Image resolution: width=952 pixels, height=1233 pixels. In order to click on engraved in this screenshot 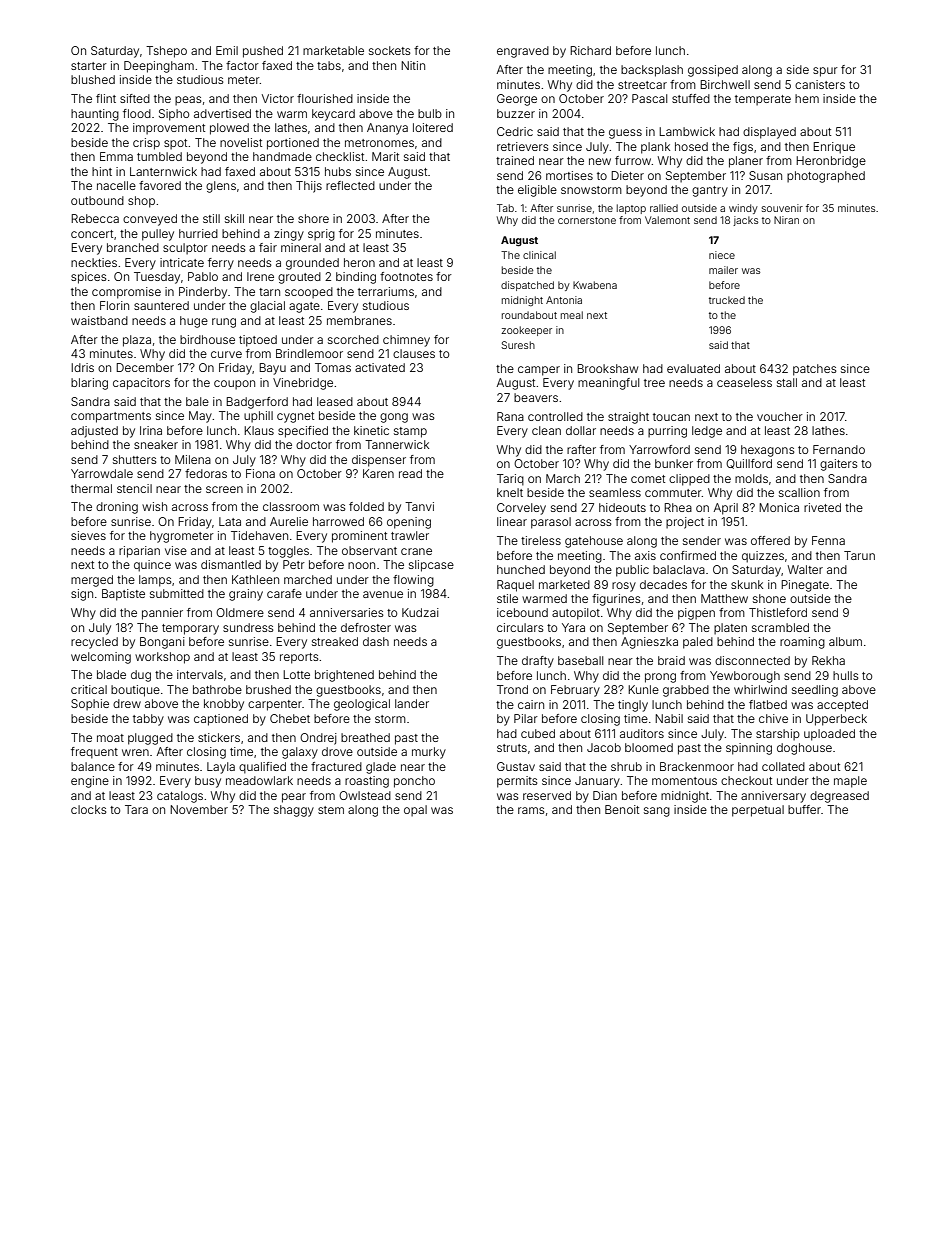, I will do `click(523, 52)`.
